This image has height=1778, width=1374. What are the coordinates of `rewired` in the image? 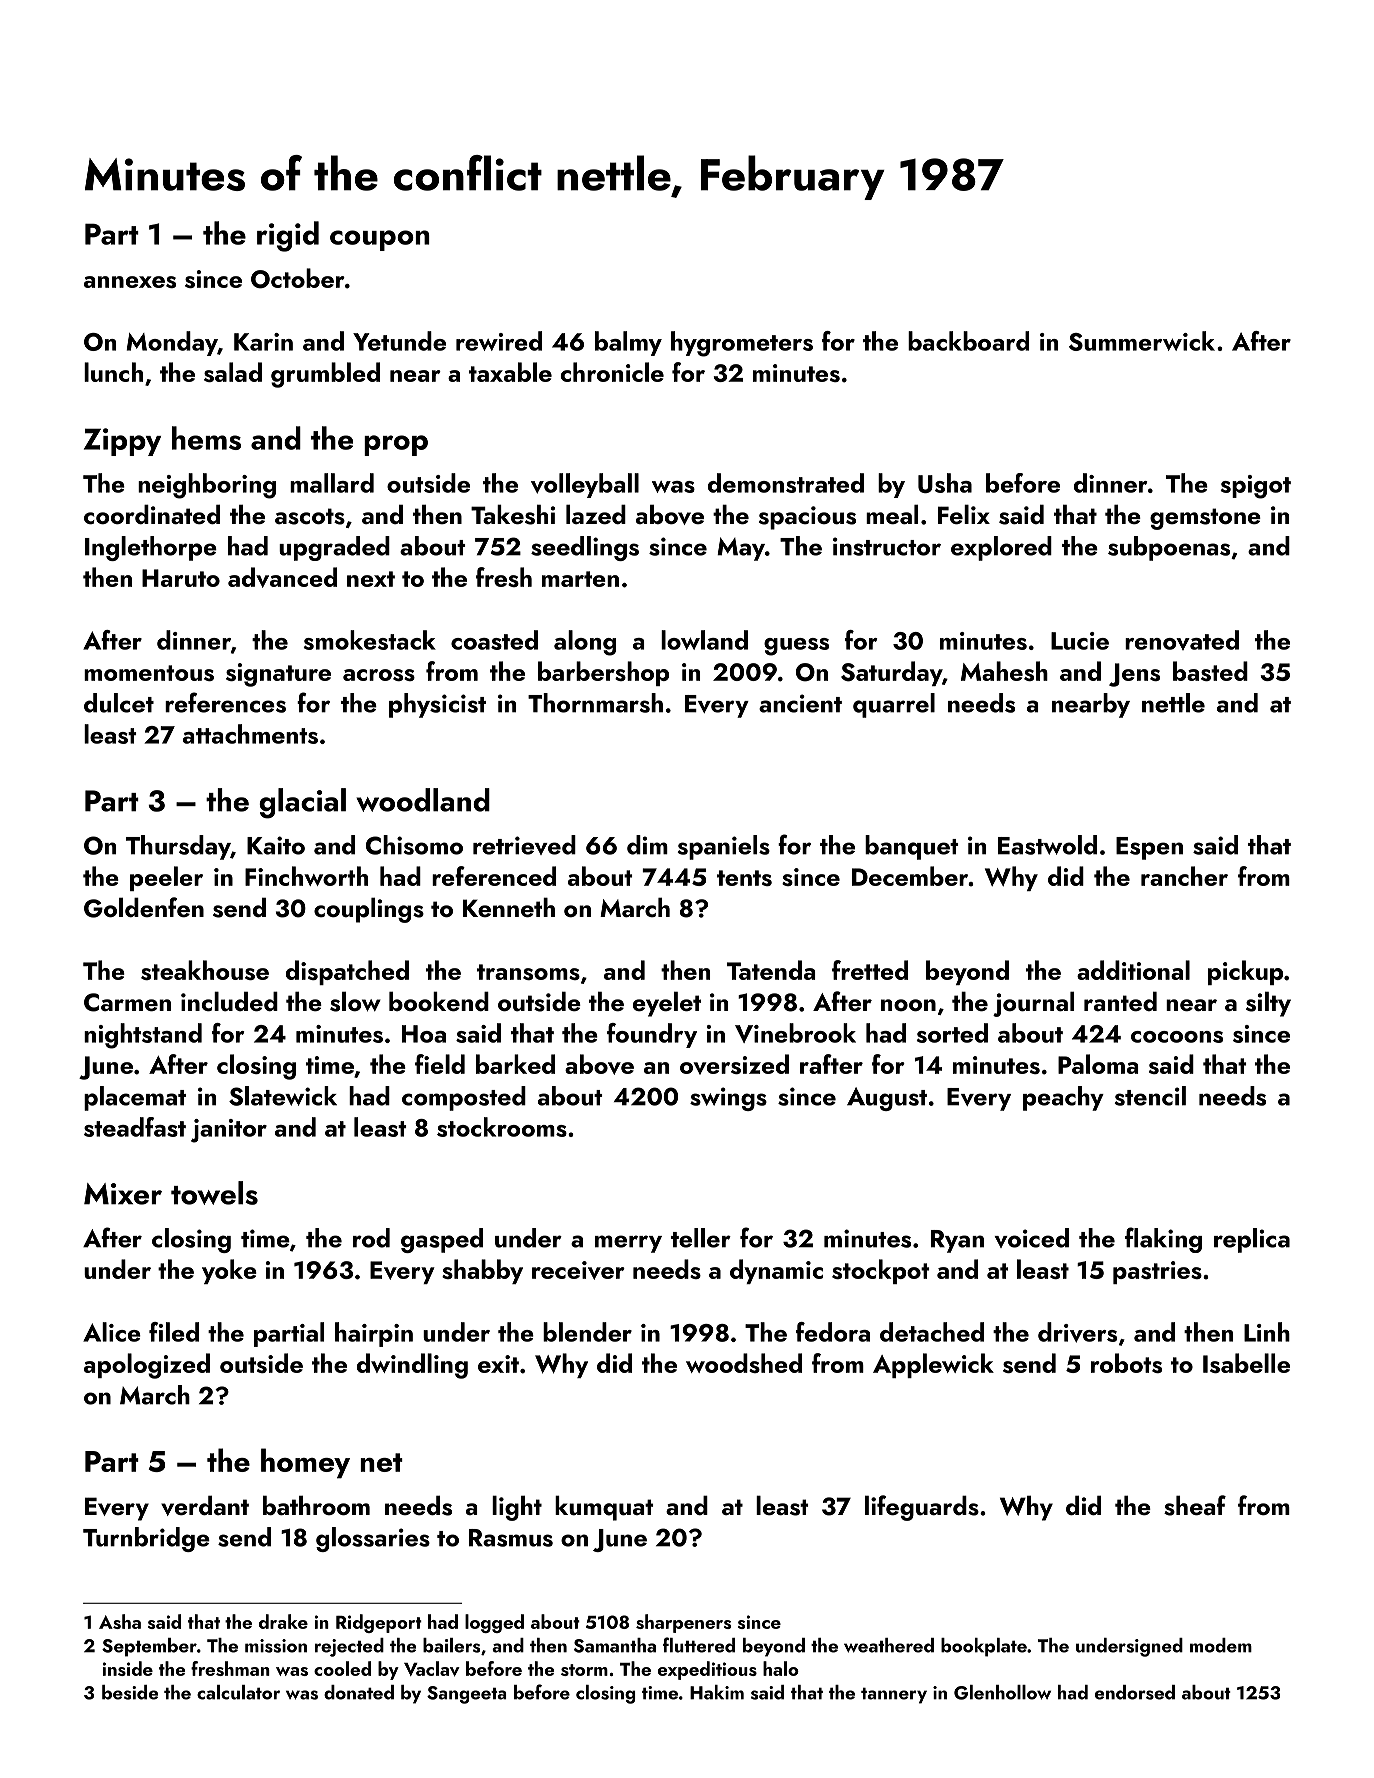 It's located at (499, 341).
